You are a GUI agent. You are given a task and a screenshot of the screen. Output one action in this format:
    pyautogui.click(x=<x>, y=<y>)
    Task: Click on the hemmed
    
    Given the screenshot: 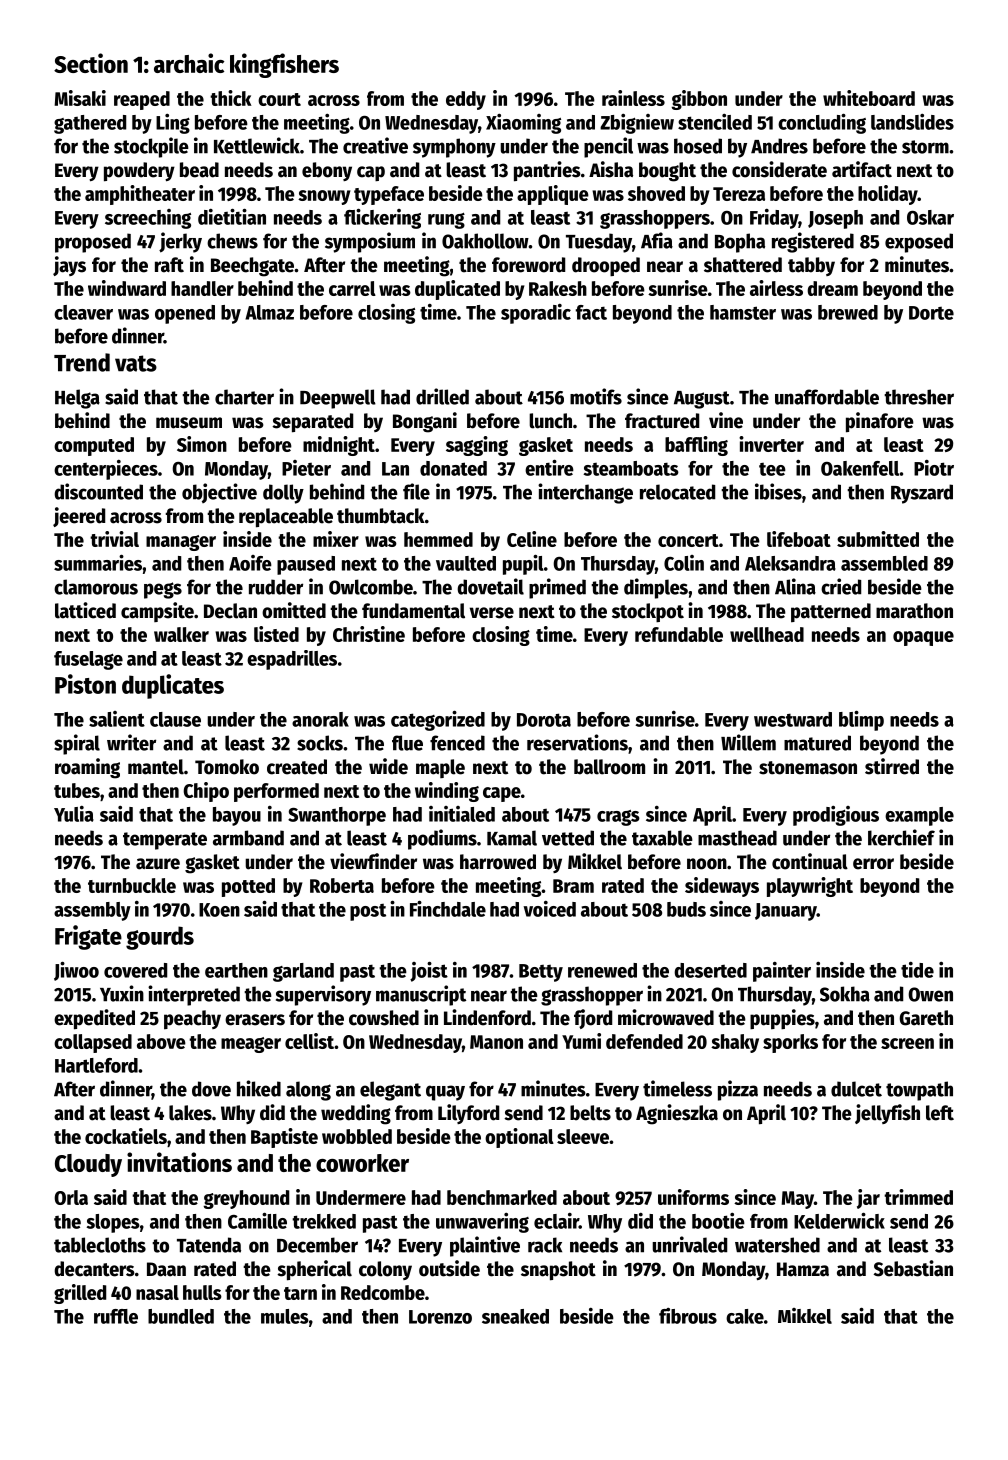 What is the action you would take?
    pyautogui.click(x=438, y=539)
